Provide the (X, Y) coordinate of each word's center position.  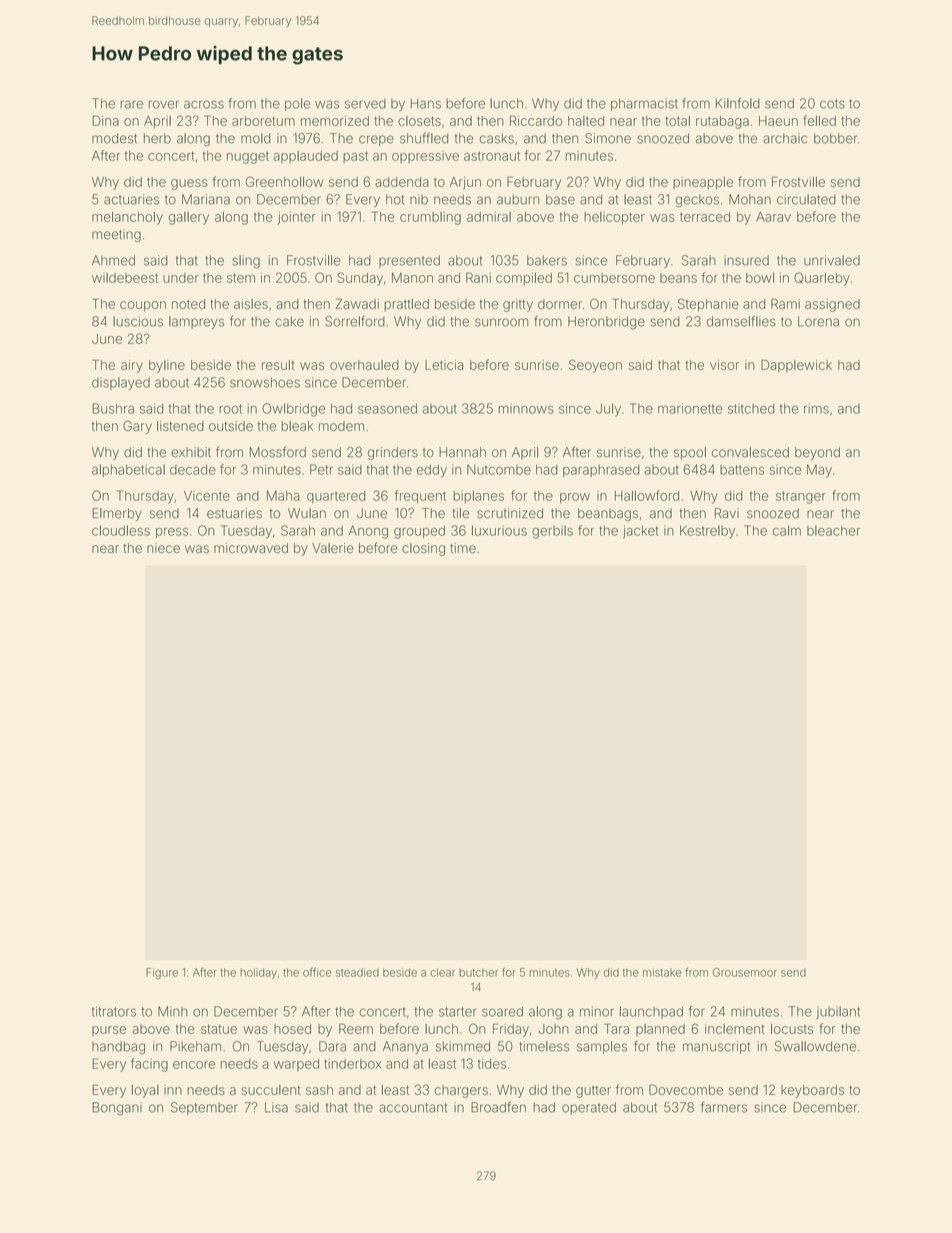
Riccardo (536, 120)
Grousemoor (745, 972)
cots (832, 104)
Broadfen (498, 1107)
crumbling (430, 218)
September (204, 1108)
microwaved (251, 548)
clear (442, 972)
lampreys (196, 322)
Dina (105, 120)
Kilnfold (738, 103)
